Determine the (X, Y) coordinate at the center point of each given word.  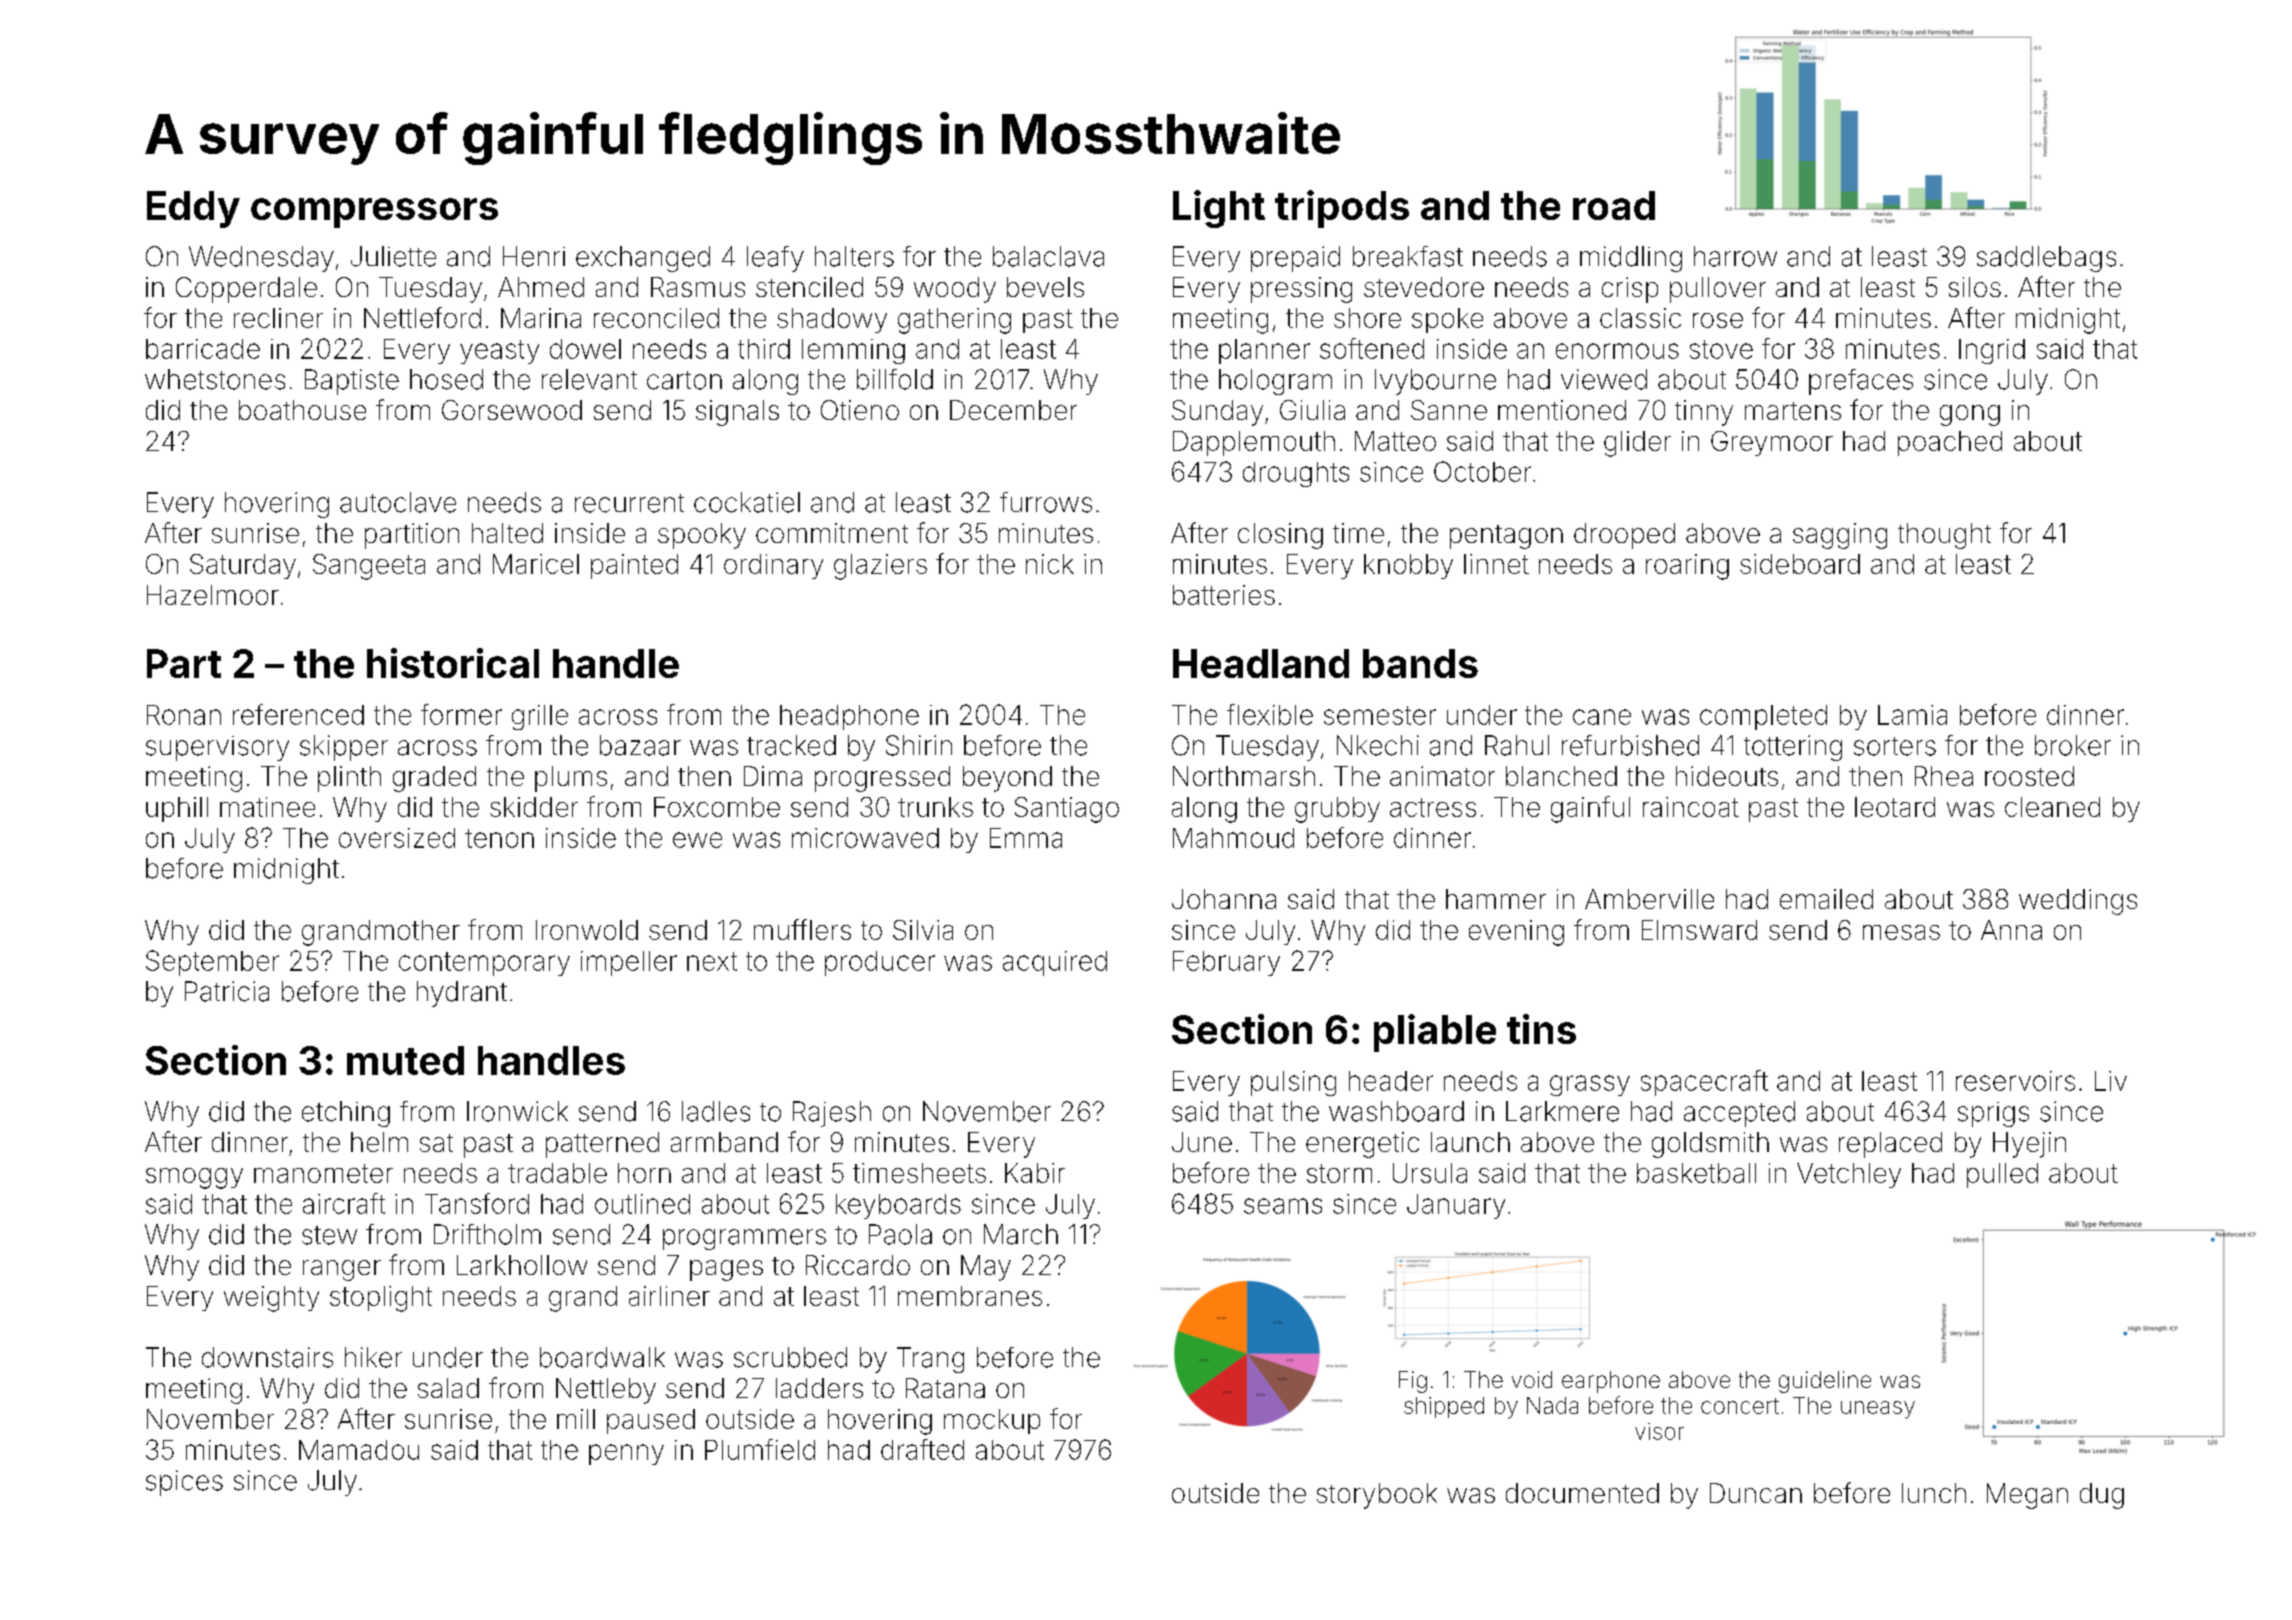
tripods (1342, 209)
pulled (2002, 1175)
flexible (1270, 714)
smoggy (194, 1178)
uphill (177, 809)
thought (1944, 536)
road (1614, 205)
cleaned (2052, 807)
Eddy (193, 209)
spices (184, 1483)
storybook (1377, 1496)
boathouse (302, 410)
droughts (1296, 474)
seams (1283, 1206)
